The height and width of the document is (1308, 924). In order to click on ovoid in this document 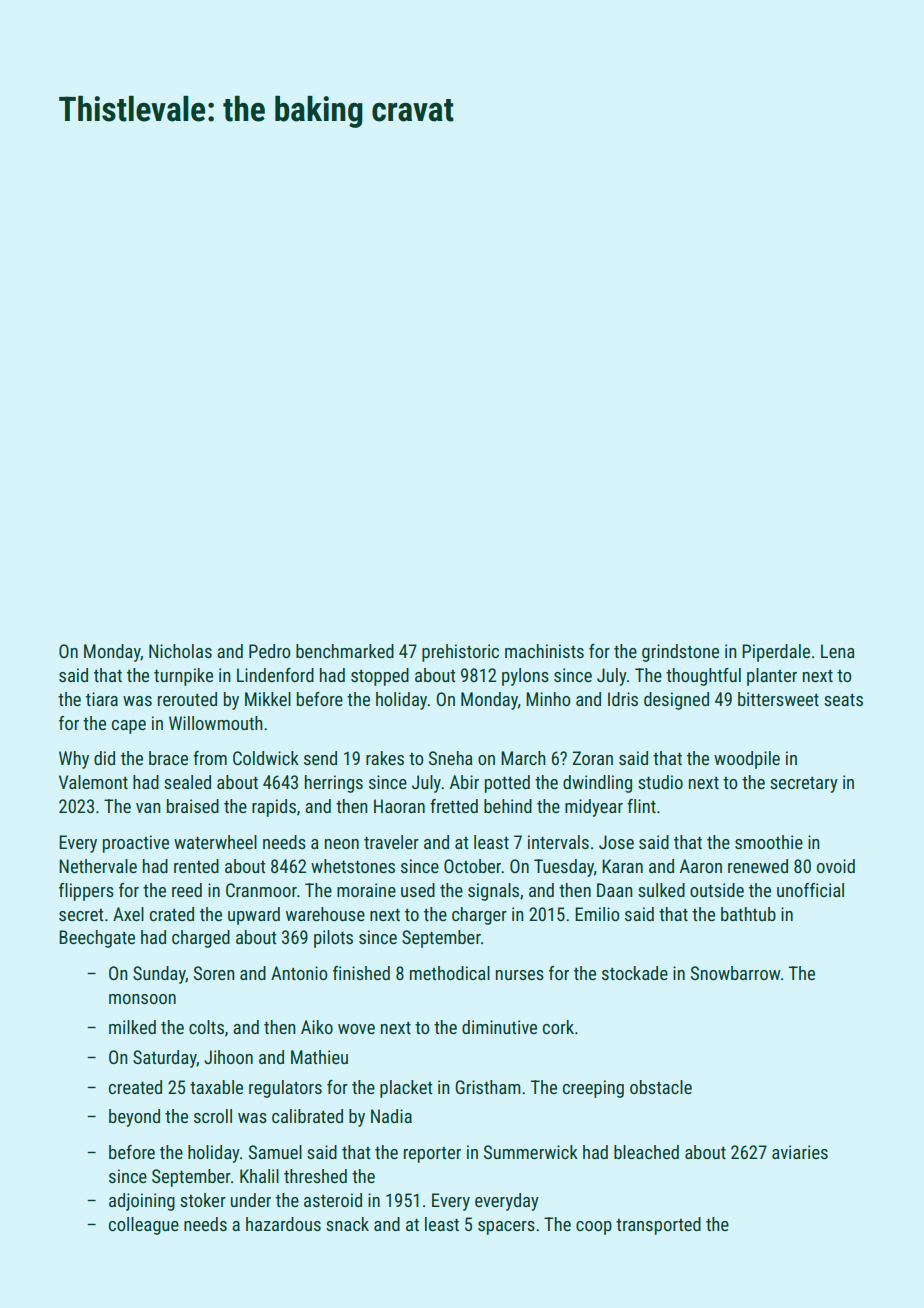, I will do `click(836, 866)`.
